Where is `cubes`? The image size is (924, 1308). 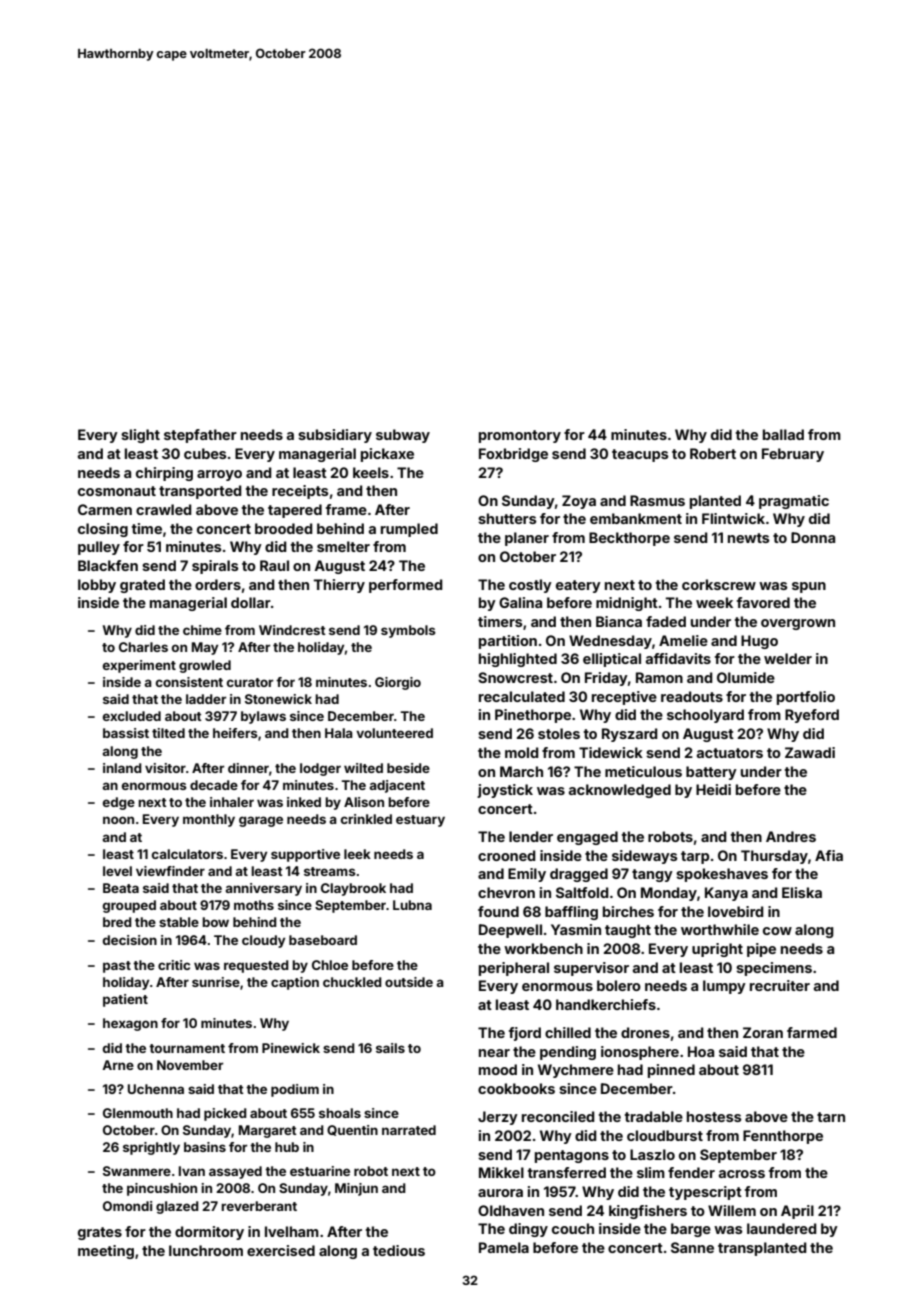
cubes is located at coordinates (205, 453).
